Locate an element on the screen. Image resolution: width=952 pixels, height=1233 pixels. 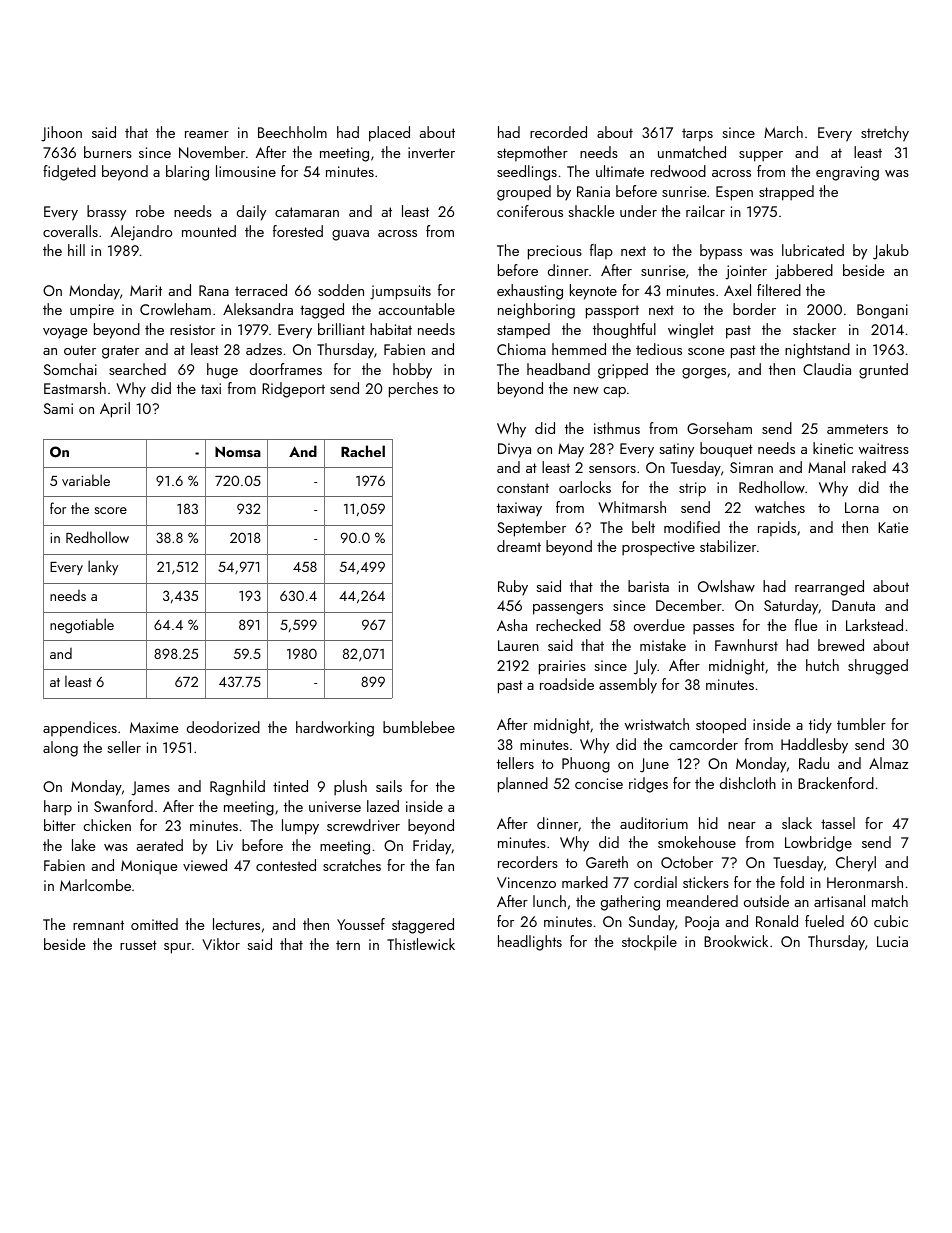
gripped is located at coordinates (623, 371).
